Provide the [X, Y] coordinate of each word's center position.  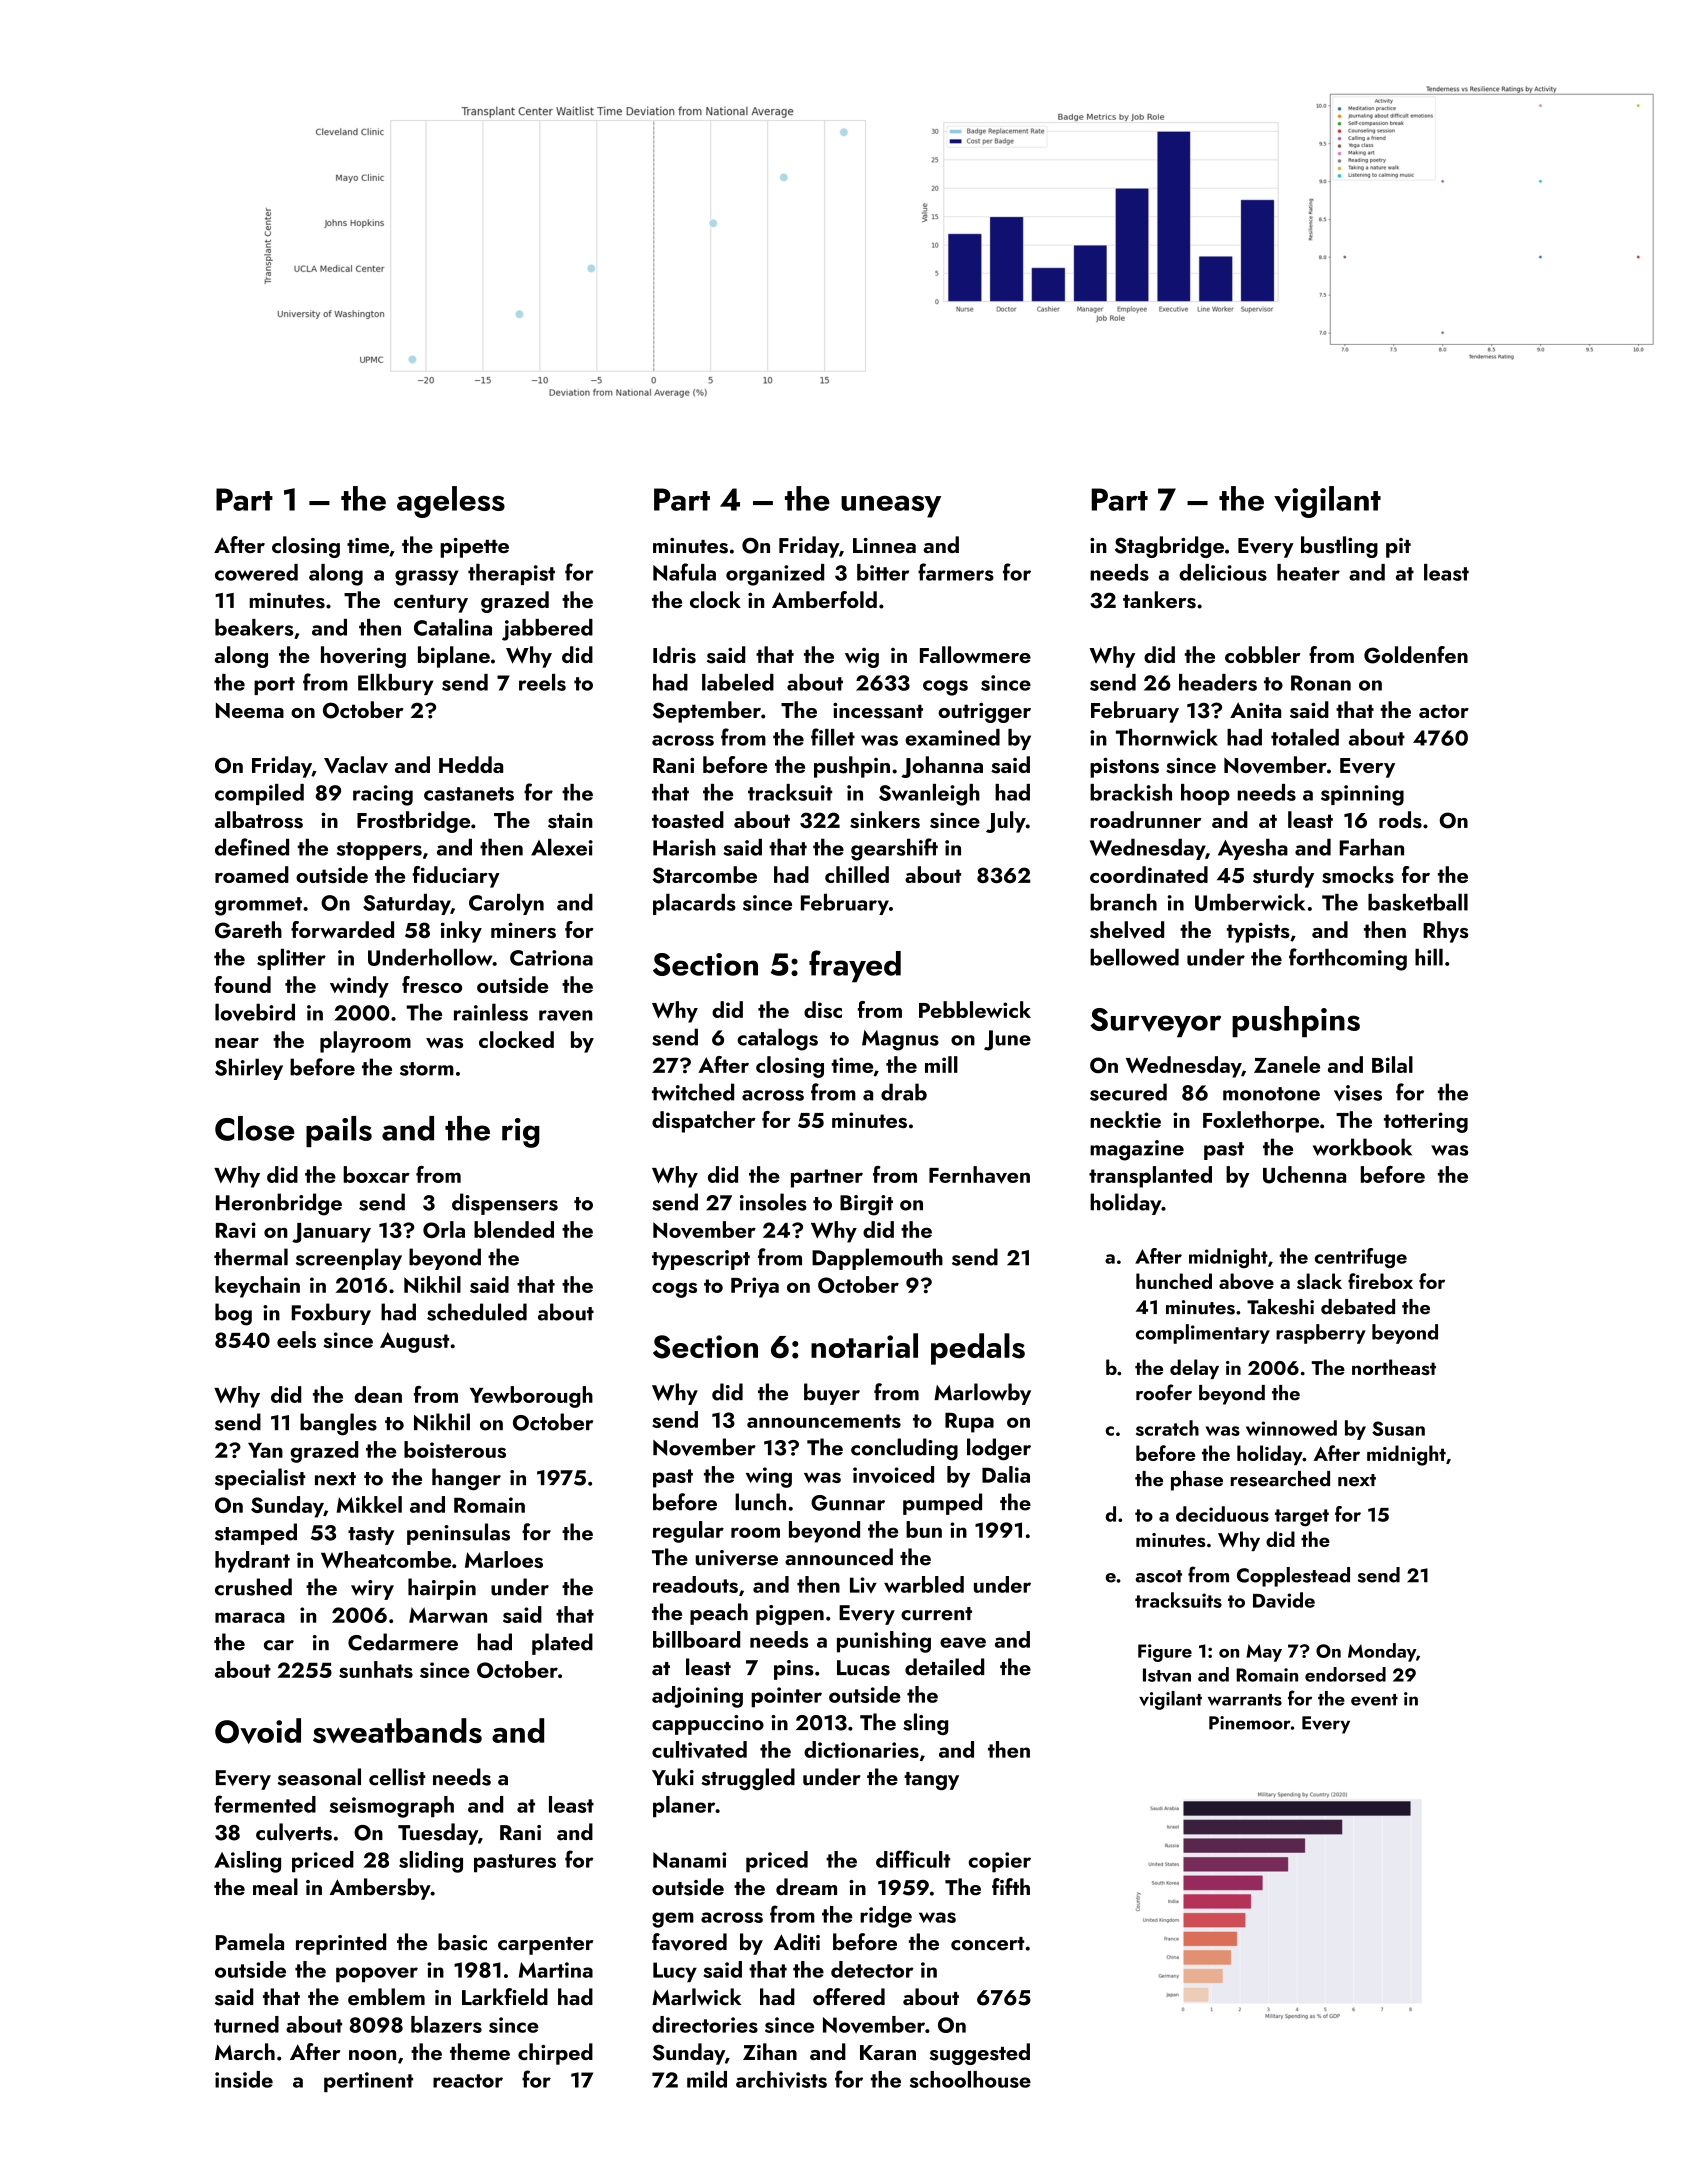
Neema [250, 711]
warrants [1245, 1700]
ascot [1158, 1576]
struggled [748, 1779]
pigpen [790, 1615]
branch [1123, 902]
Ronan [1321, 683]
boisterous [455, 1449]
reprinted [341, 1944]
